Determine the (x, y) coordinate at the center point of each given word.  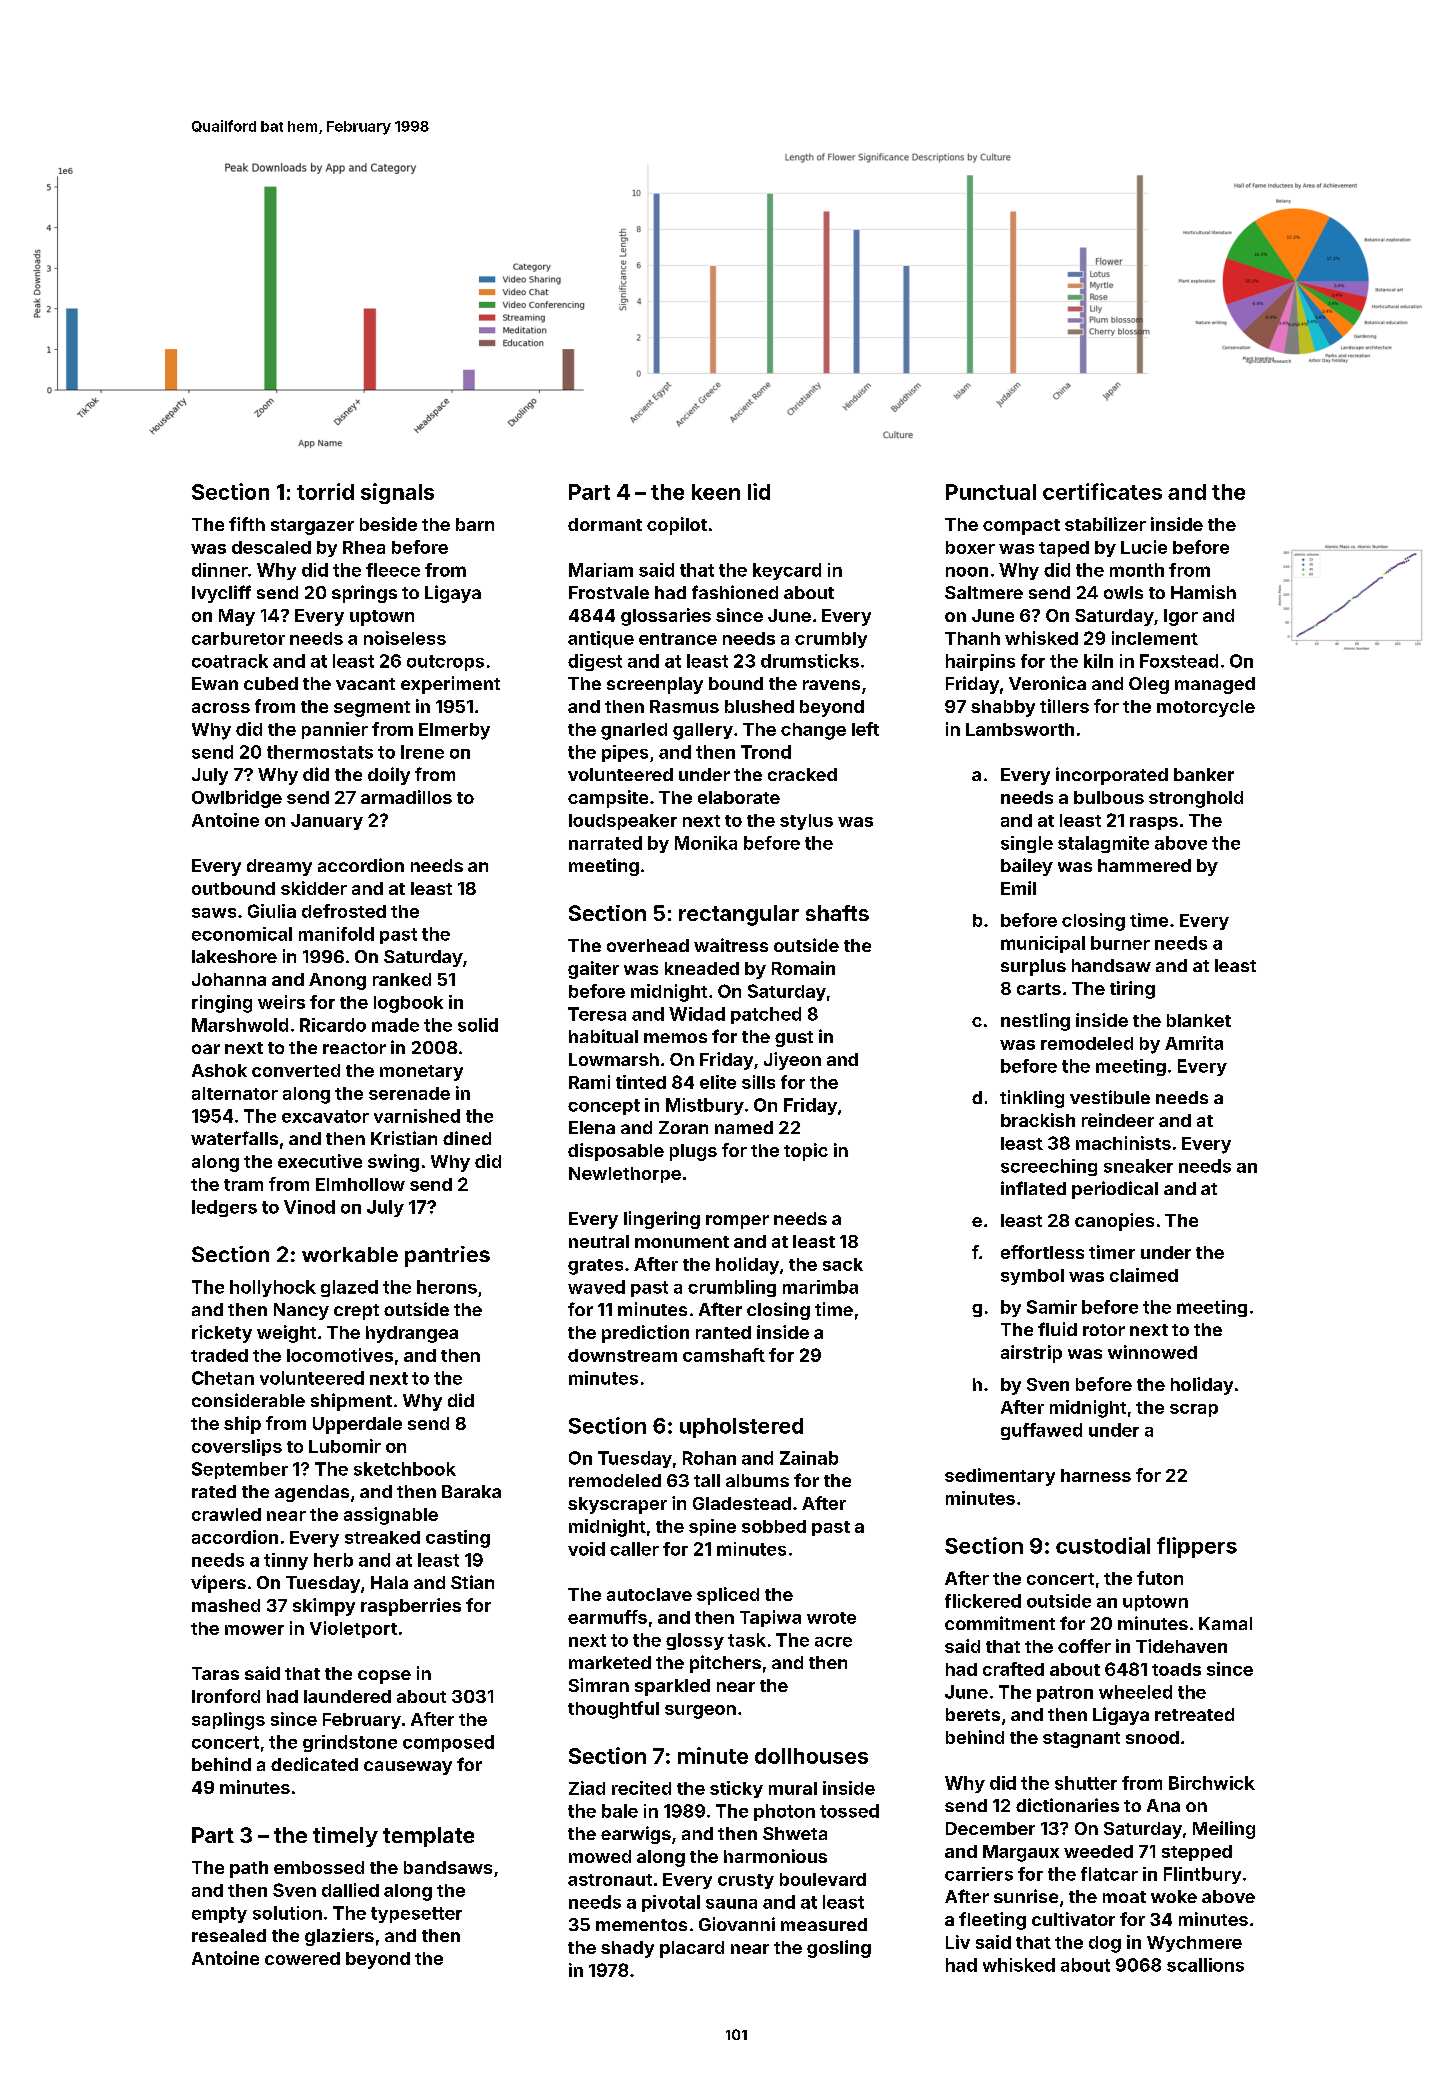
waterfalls (234, 1138)
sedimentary (1000, 1477)
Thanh (972, 638)
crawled (226, 1514)
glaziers (339, 1937)
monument (682, 1242)
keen (716, 492)
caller (634, 1549)
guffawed (1041, 1431)
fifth (247, 524)
